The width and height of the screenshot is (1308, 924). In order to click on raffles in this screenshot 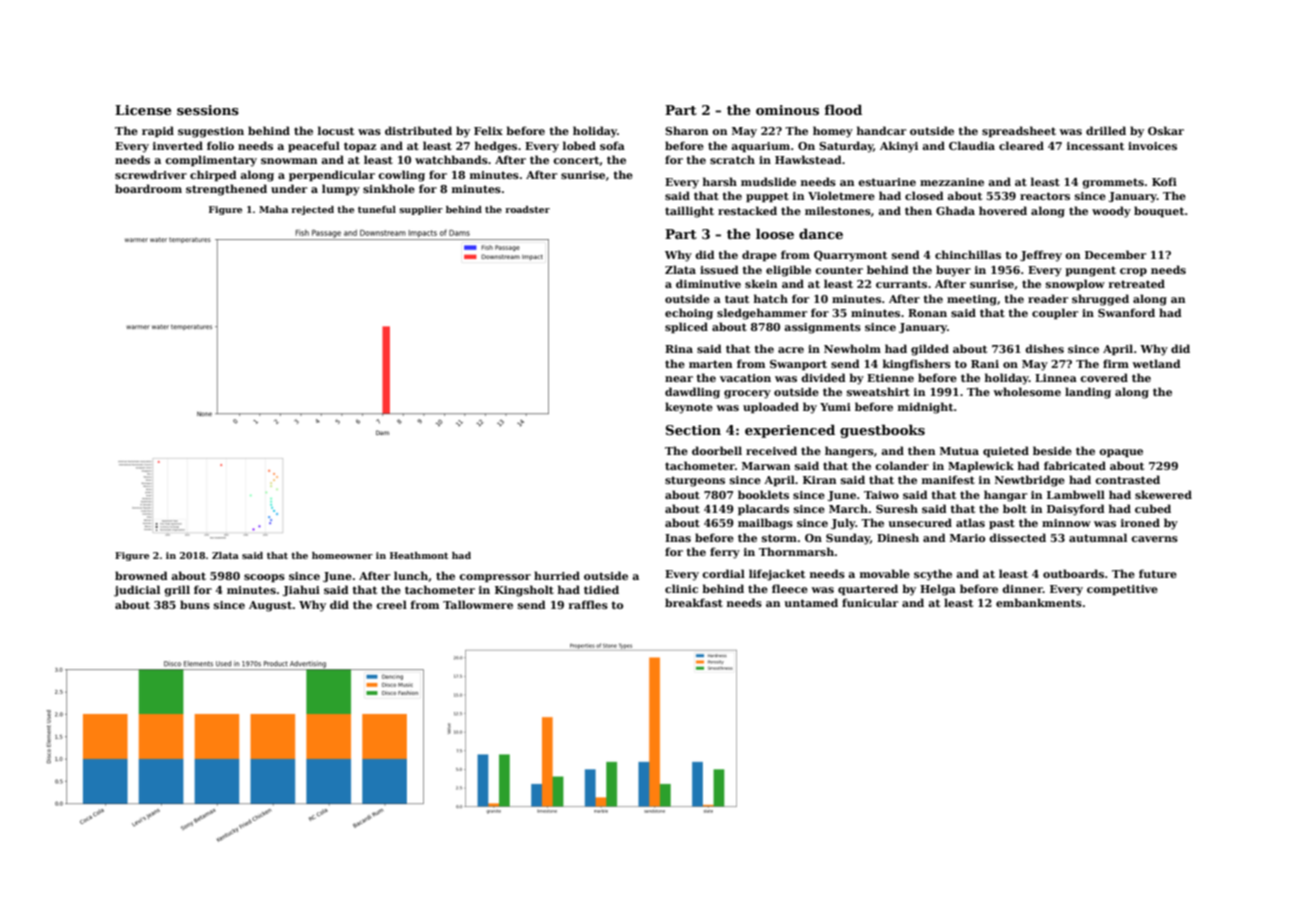, I will do `click(588, 604)`.
